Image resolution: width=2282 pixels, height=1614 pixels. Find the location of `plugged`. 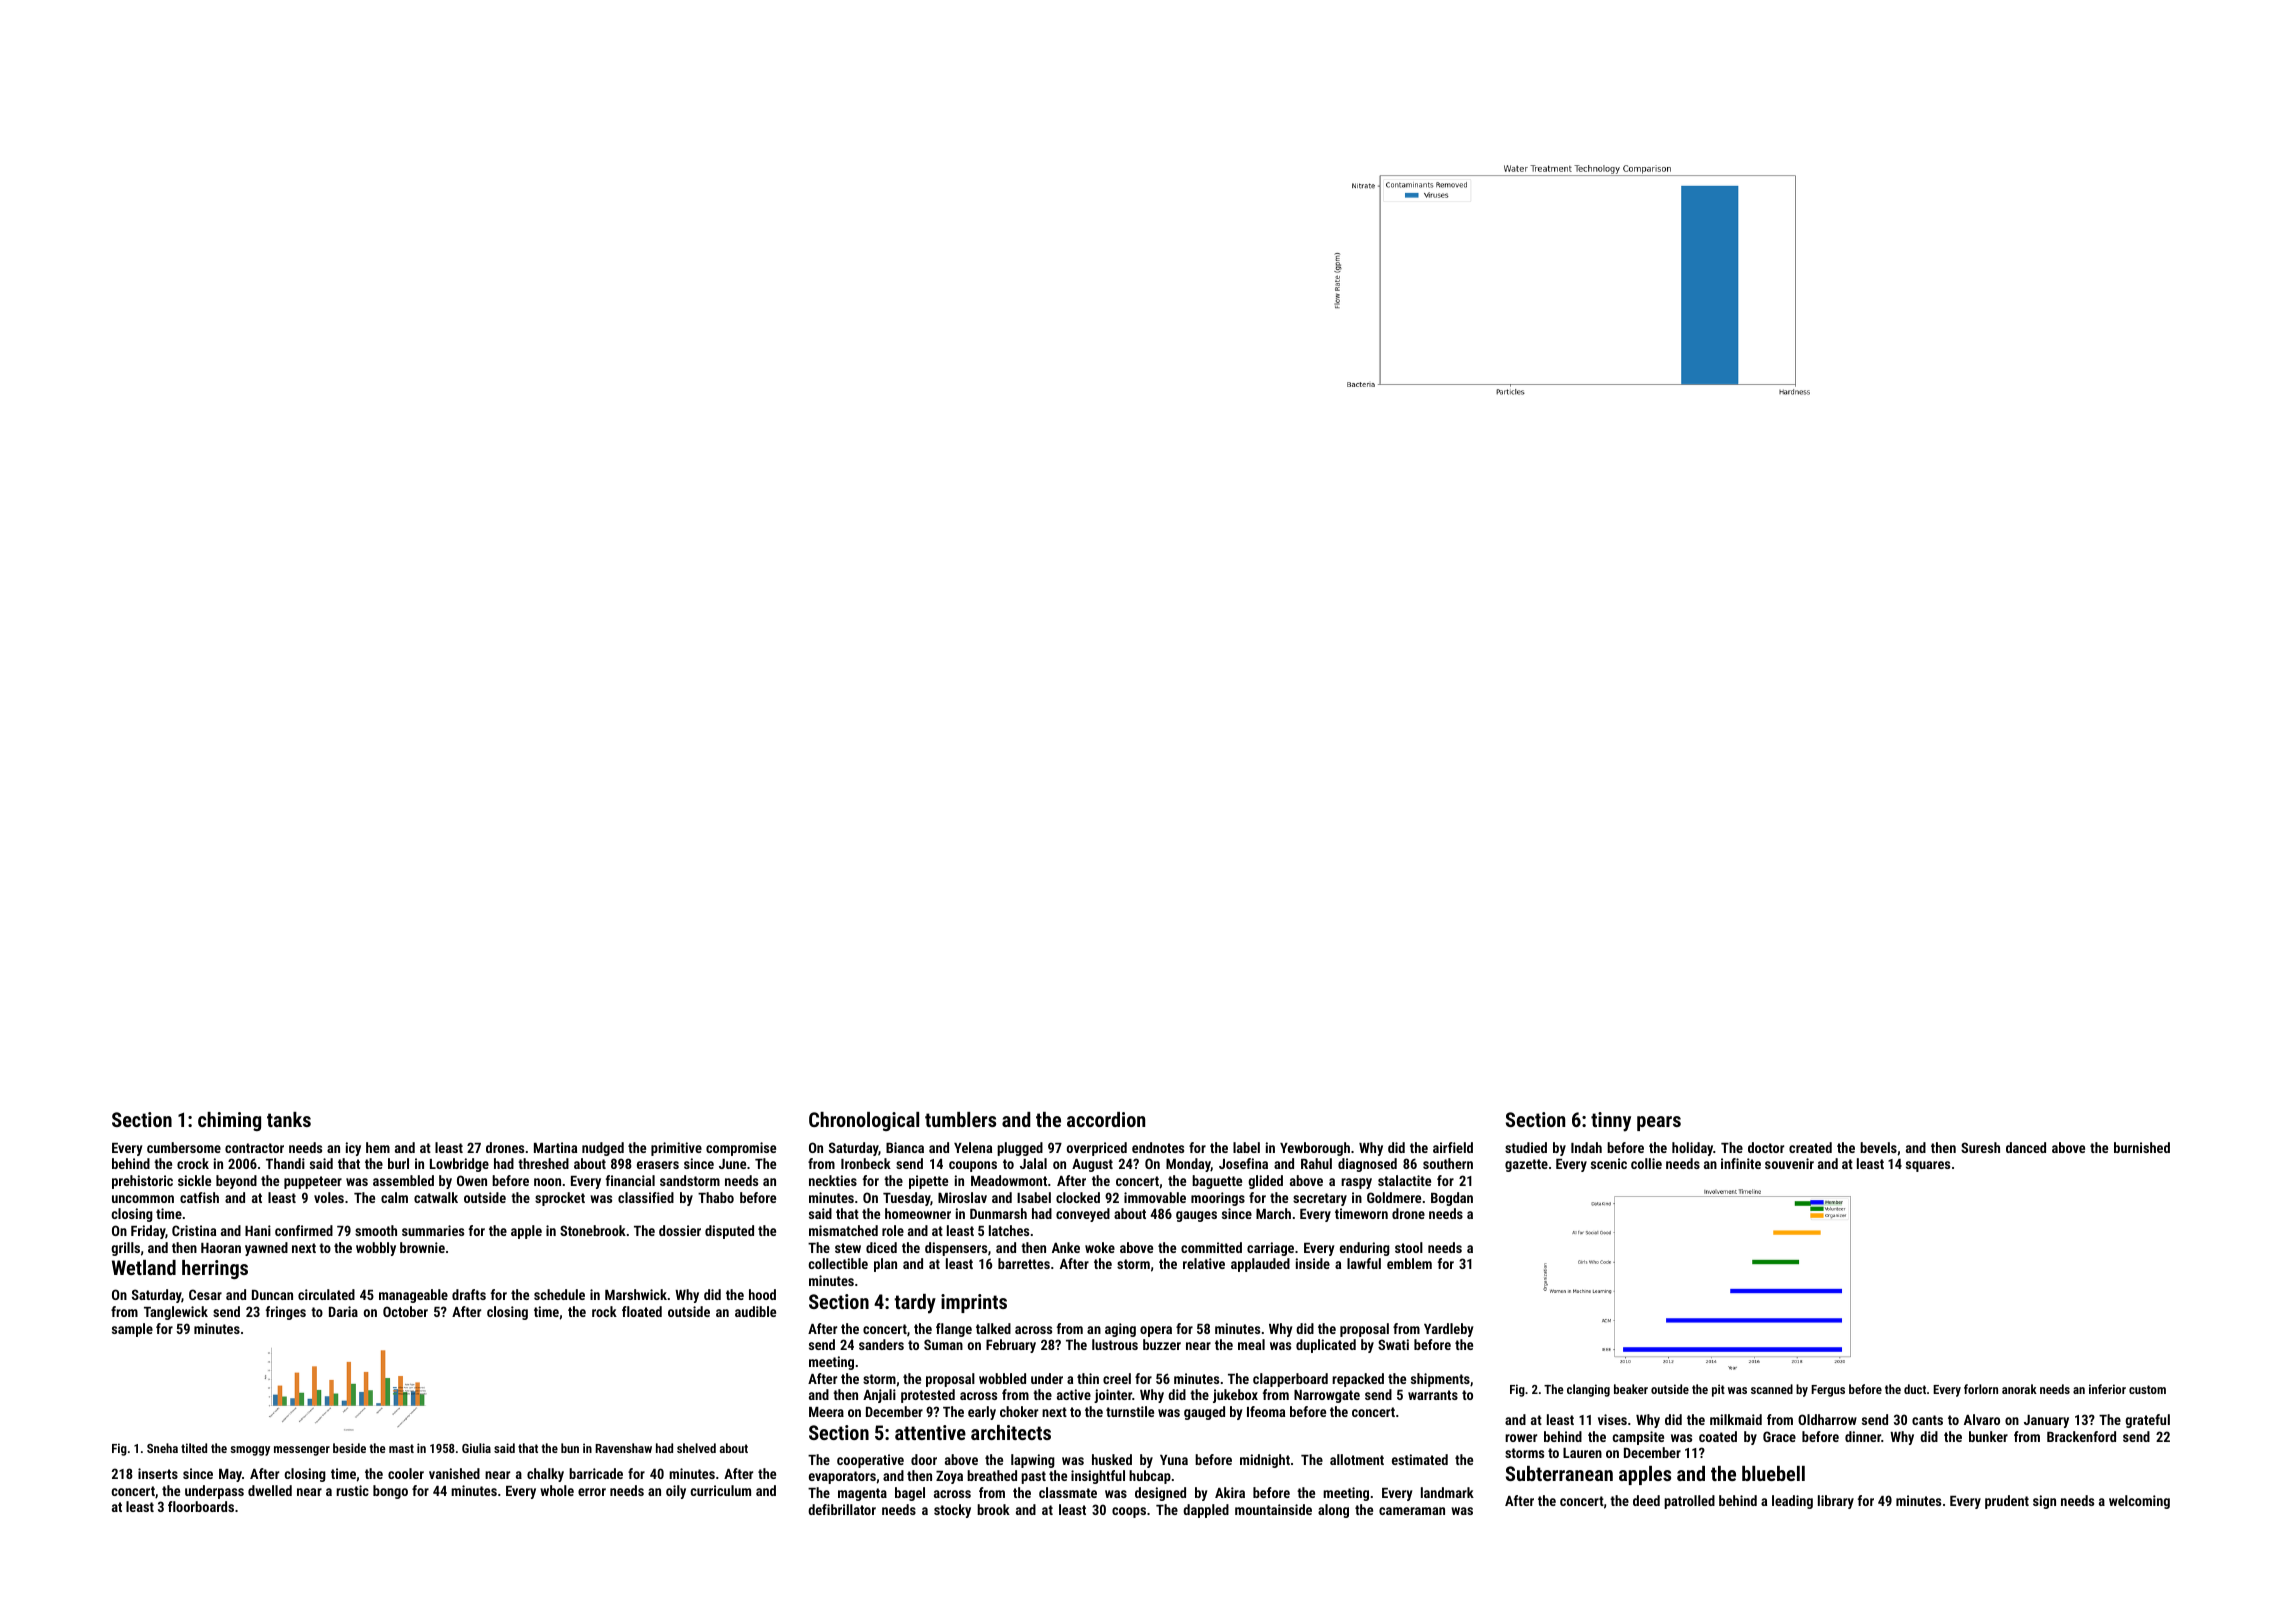

plugged is located at coordinates (1020, 1149).
